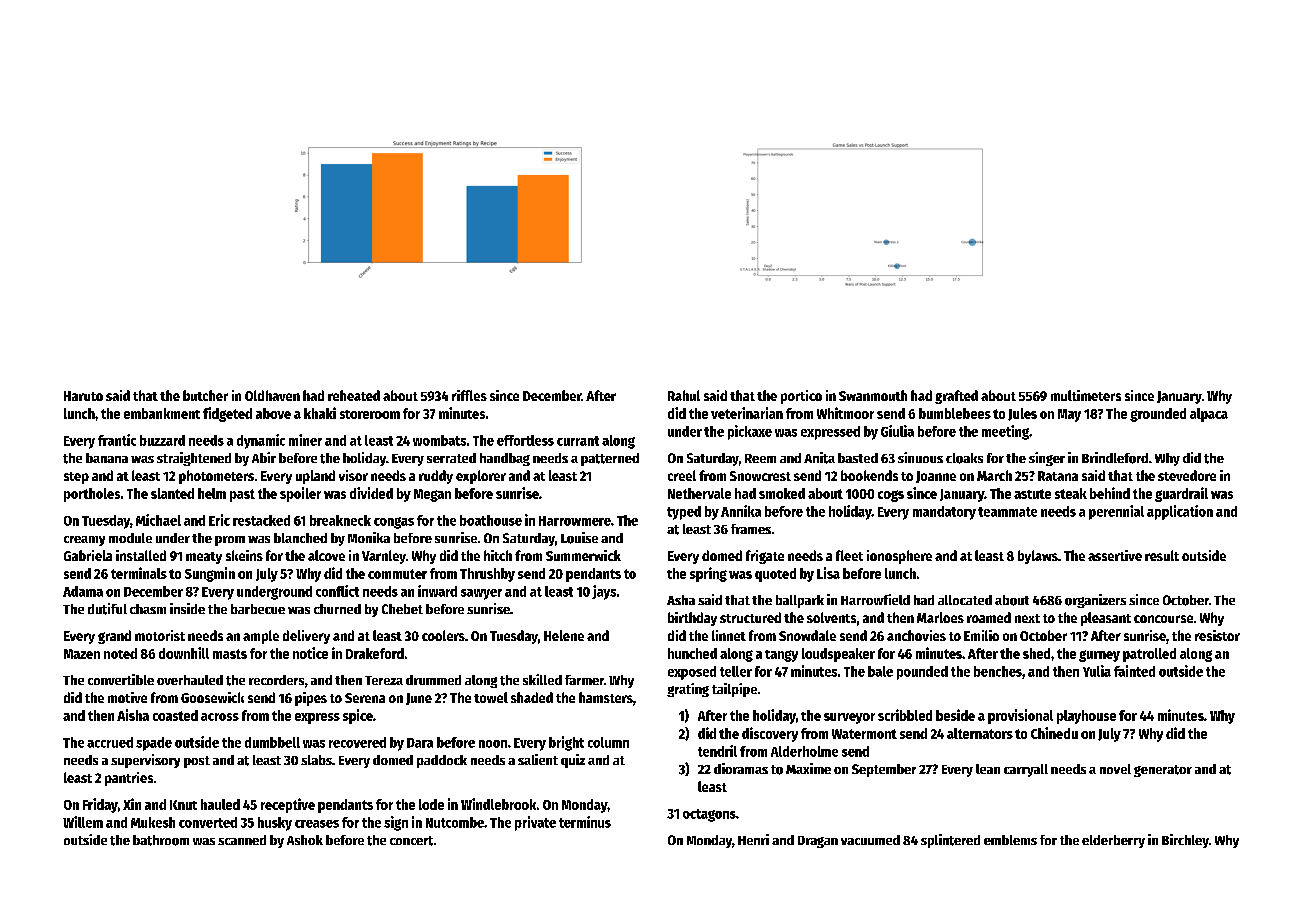 This screenshot has height=924, width=1308. What do you see at coordinates (357, 742) in the screenshot?
I see `recovered` at bounding box center [357, 742].
